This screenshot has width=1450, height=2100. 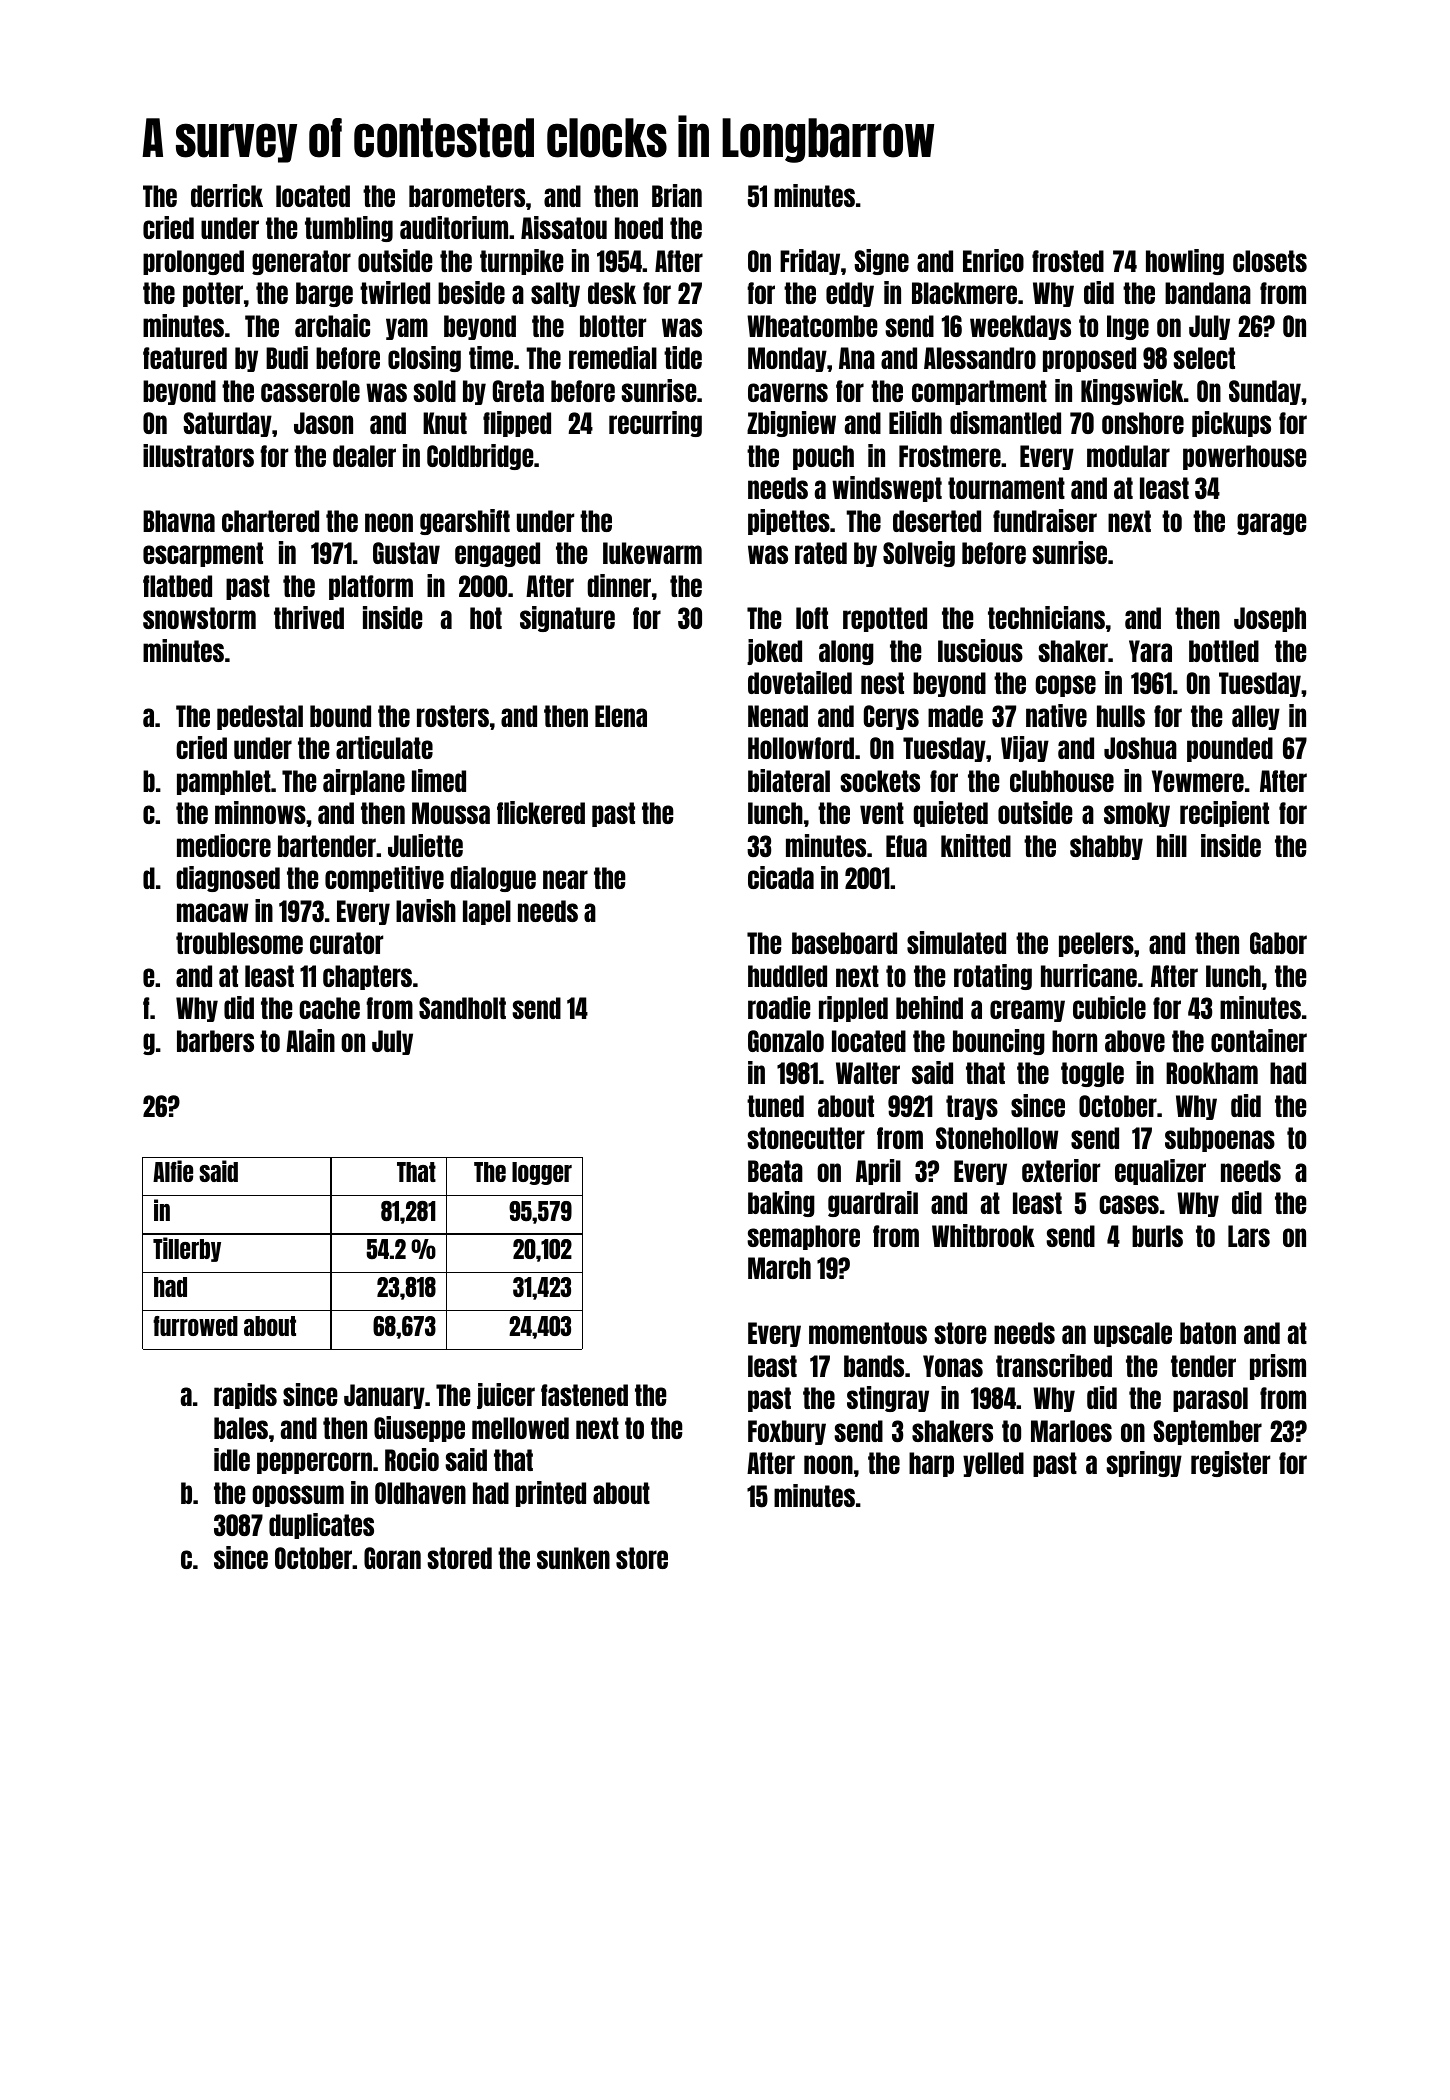 I want to click on Rookham, so click(x=1212, y=1073).
